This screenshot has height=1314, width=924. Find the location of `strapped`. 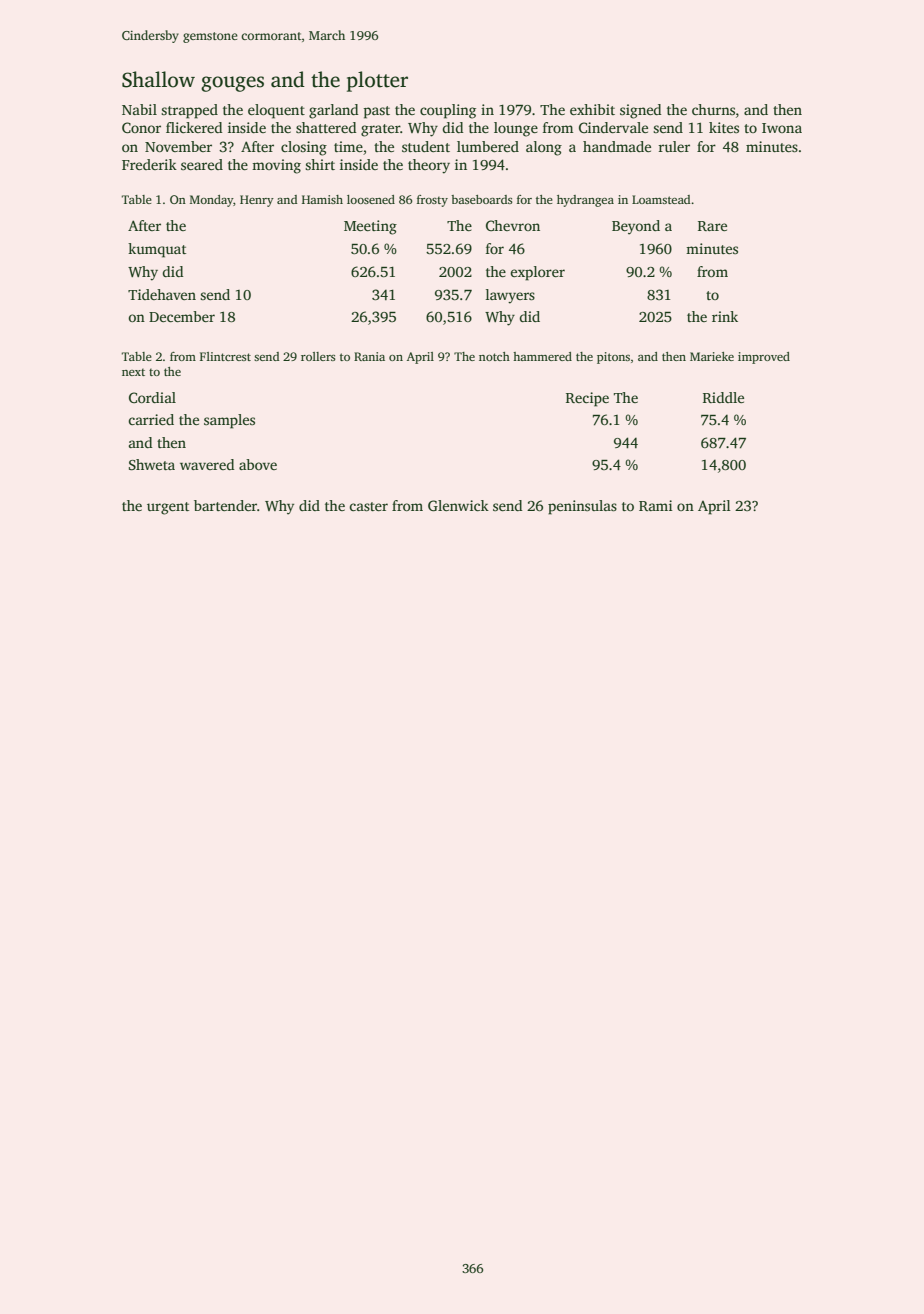

strapped is located at coordinates (189, 111).
